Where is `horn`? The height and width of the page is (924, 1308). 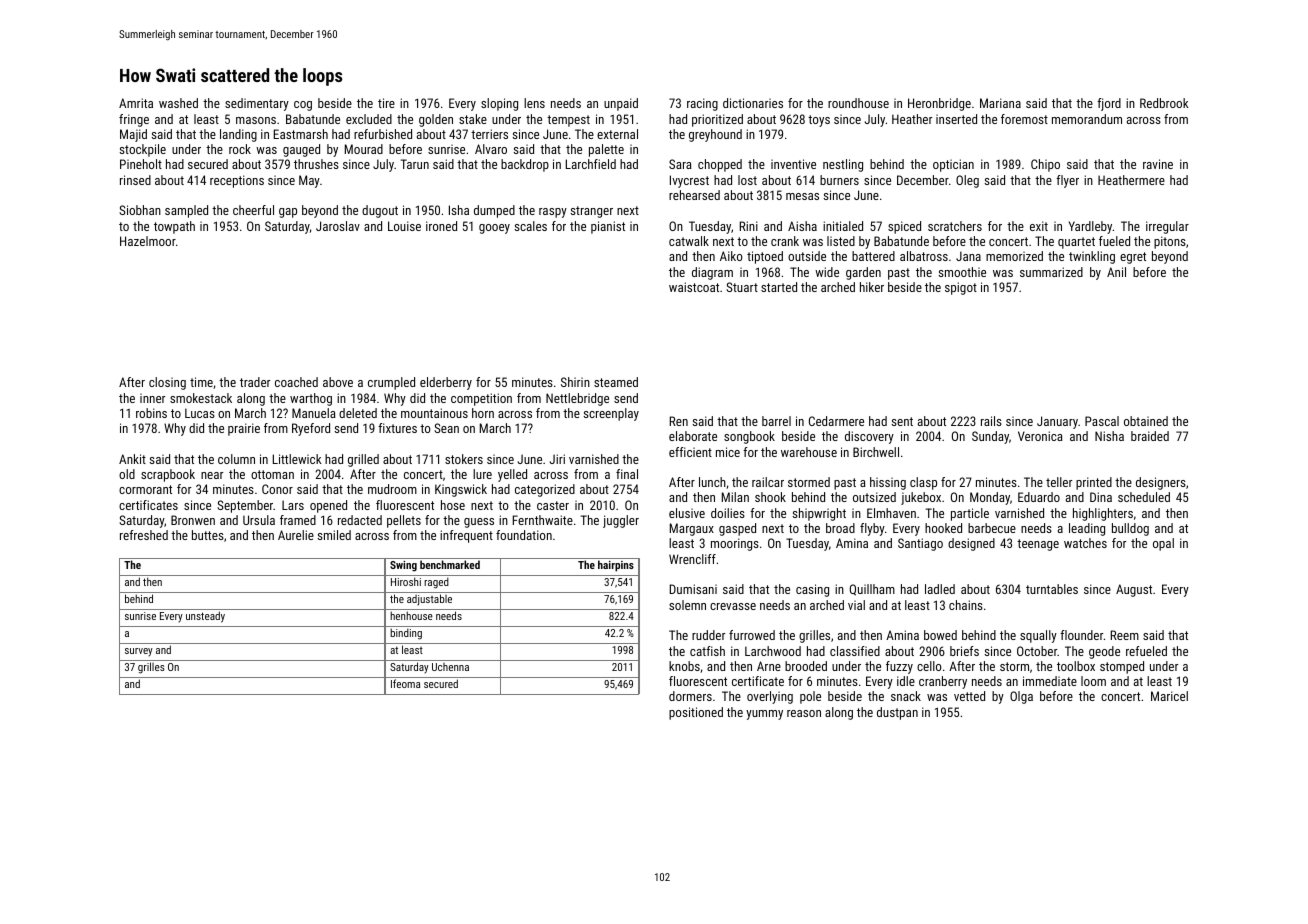 horn is located at coordinates (483, 413).
